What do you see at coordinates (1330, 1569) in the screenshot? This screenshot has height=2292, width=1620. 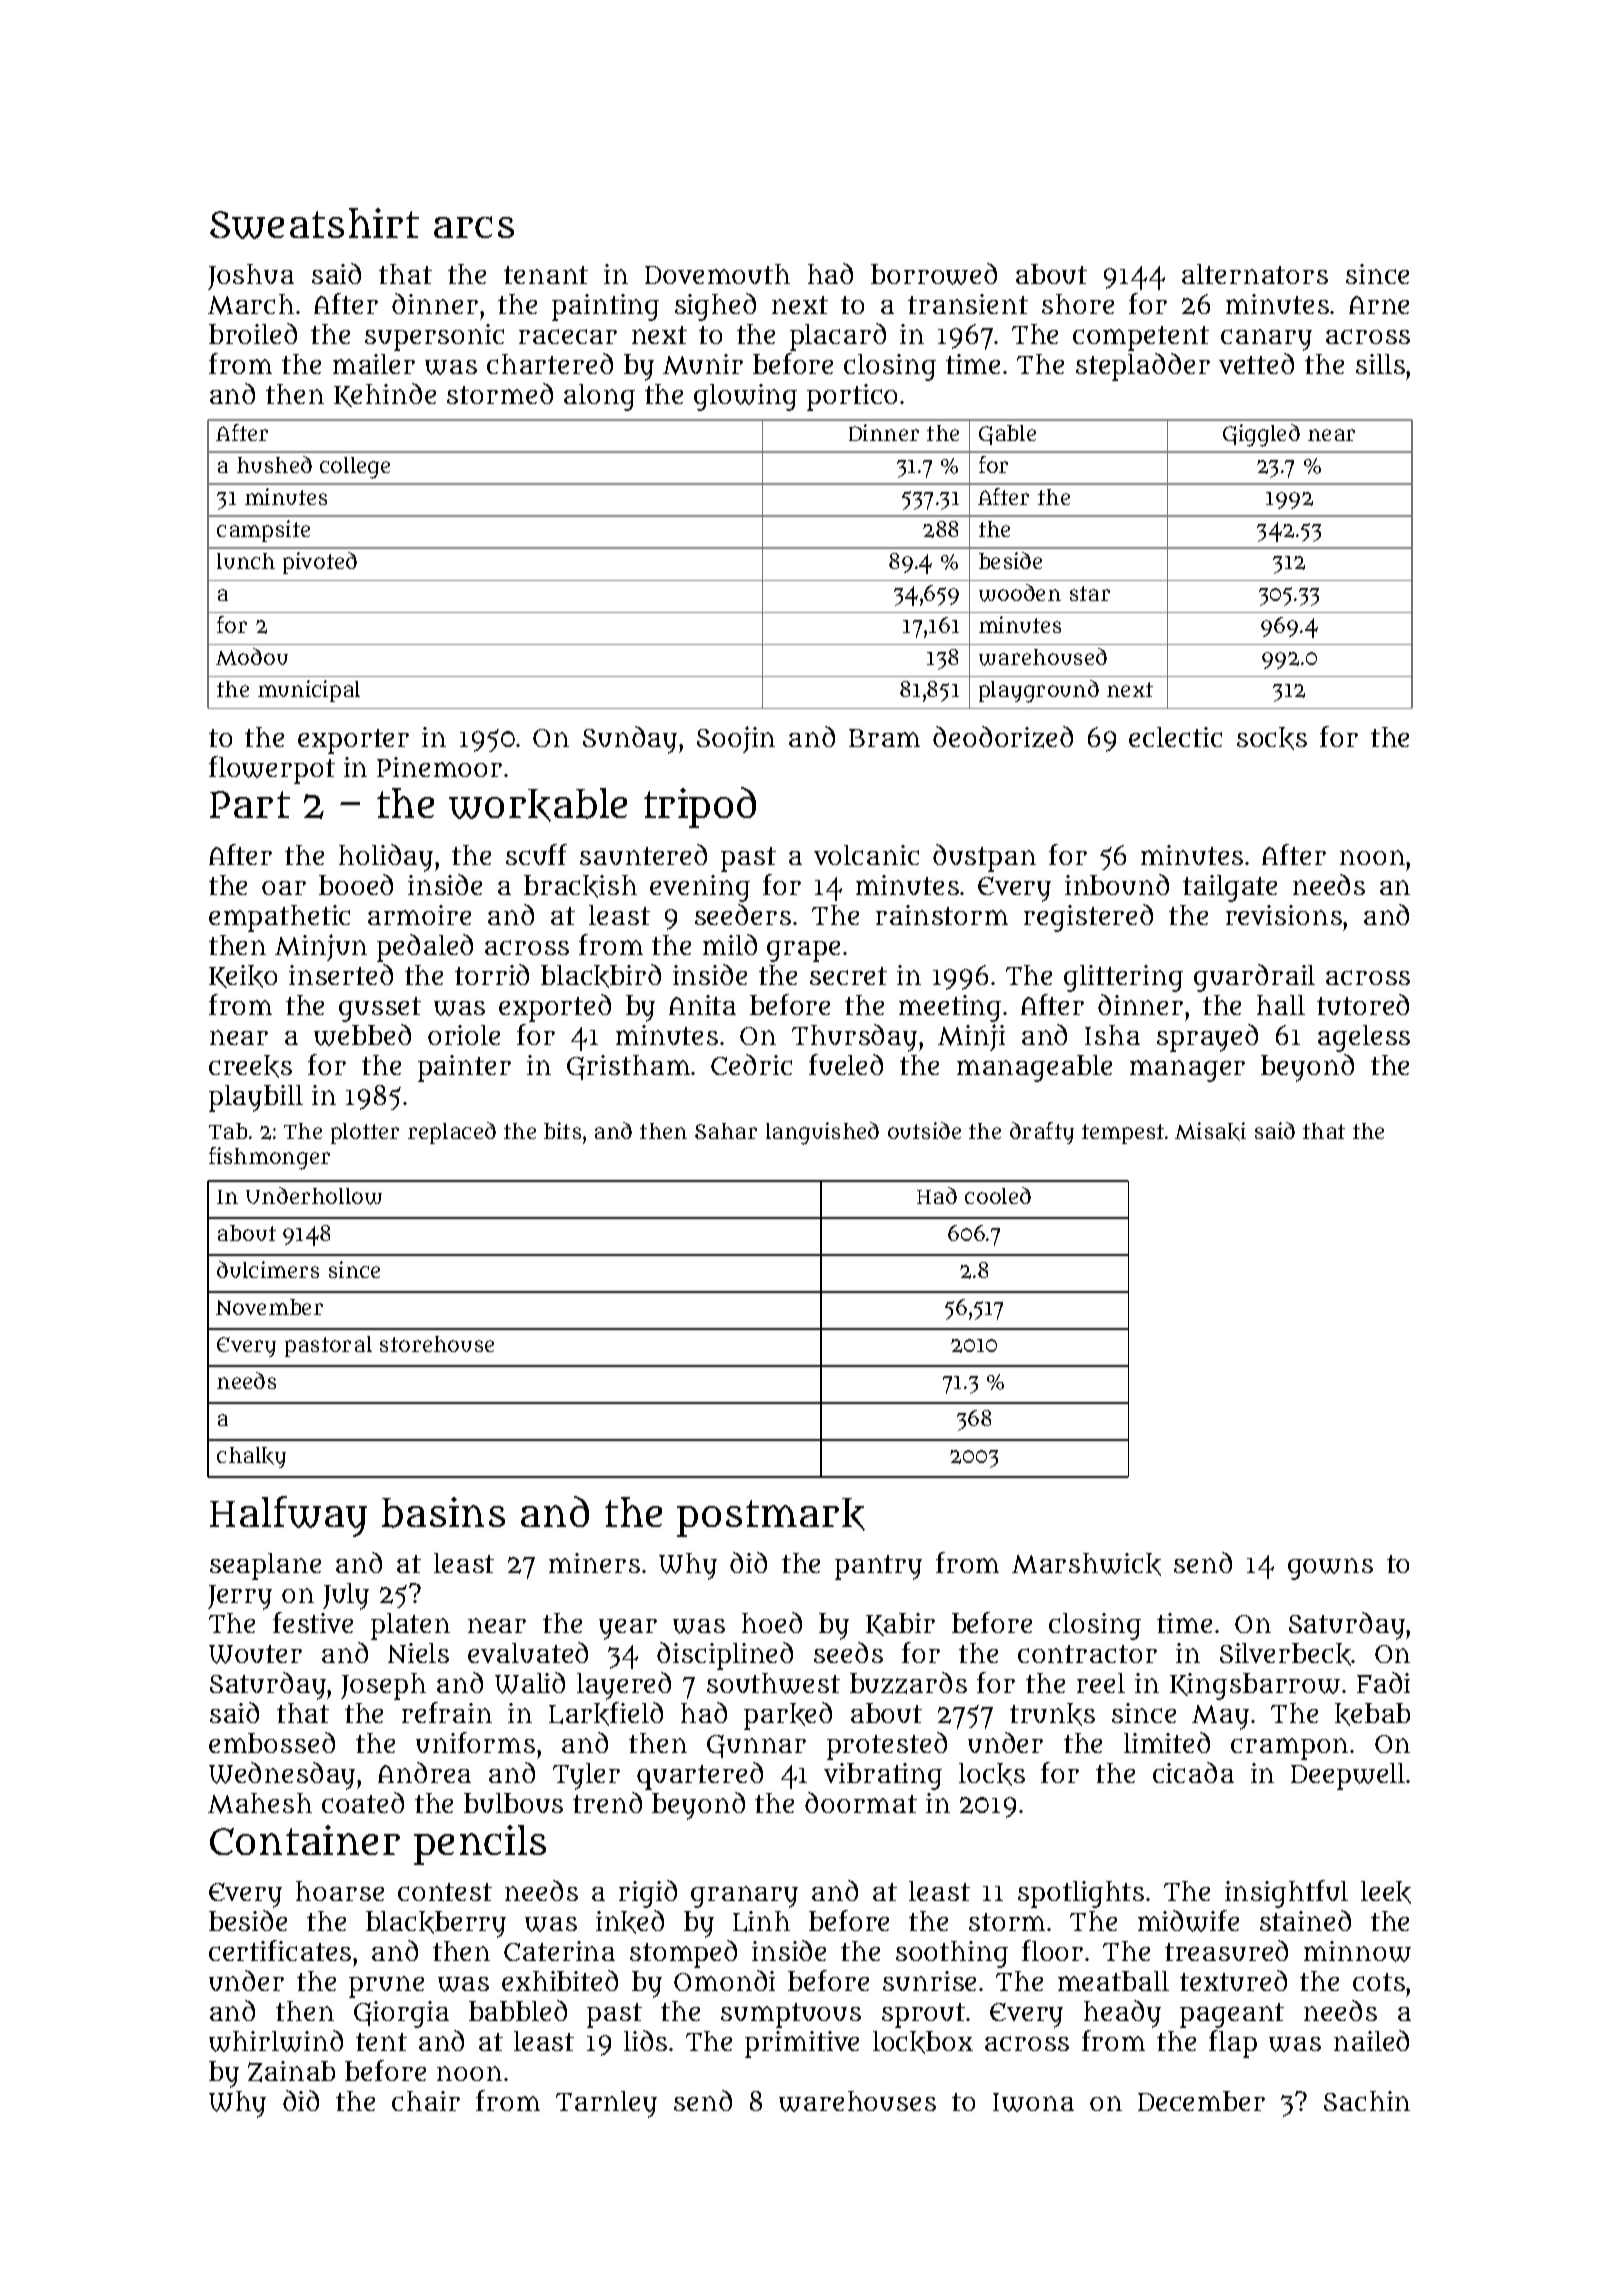 I see `gowns` at bounding box center [1330, 1569].
